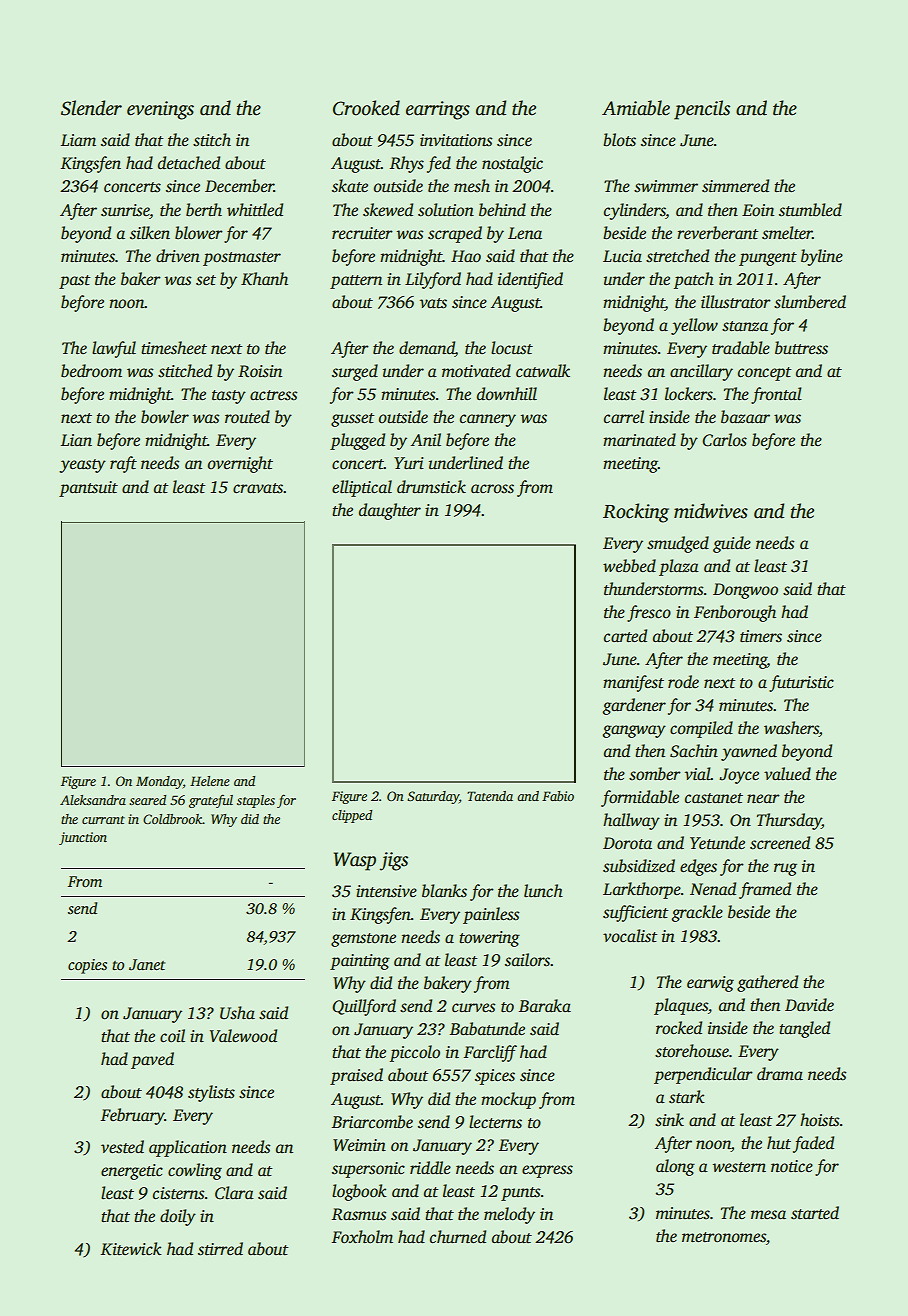 The image size is (908, 1316). I want to click on doily, so click(178, 1217).
